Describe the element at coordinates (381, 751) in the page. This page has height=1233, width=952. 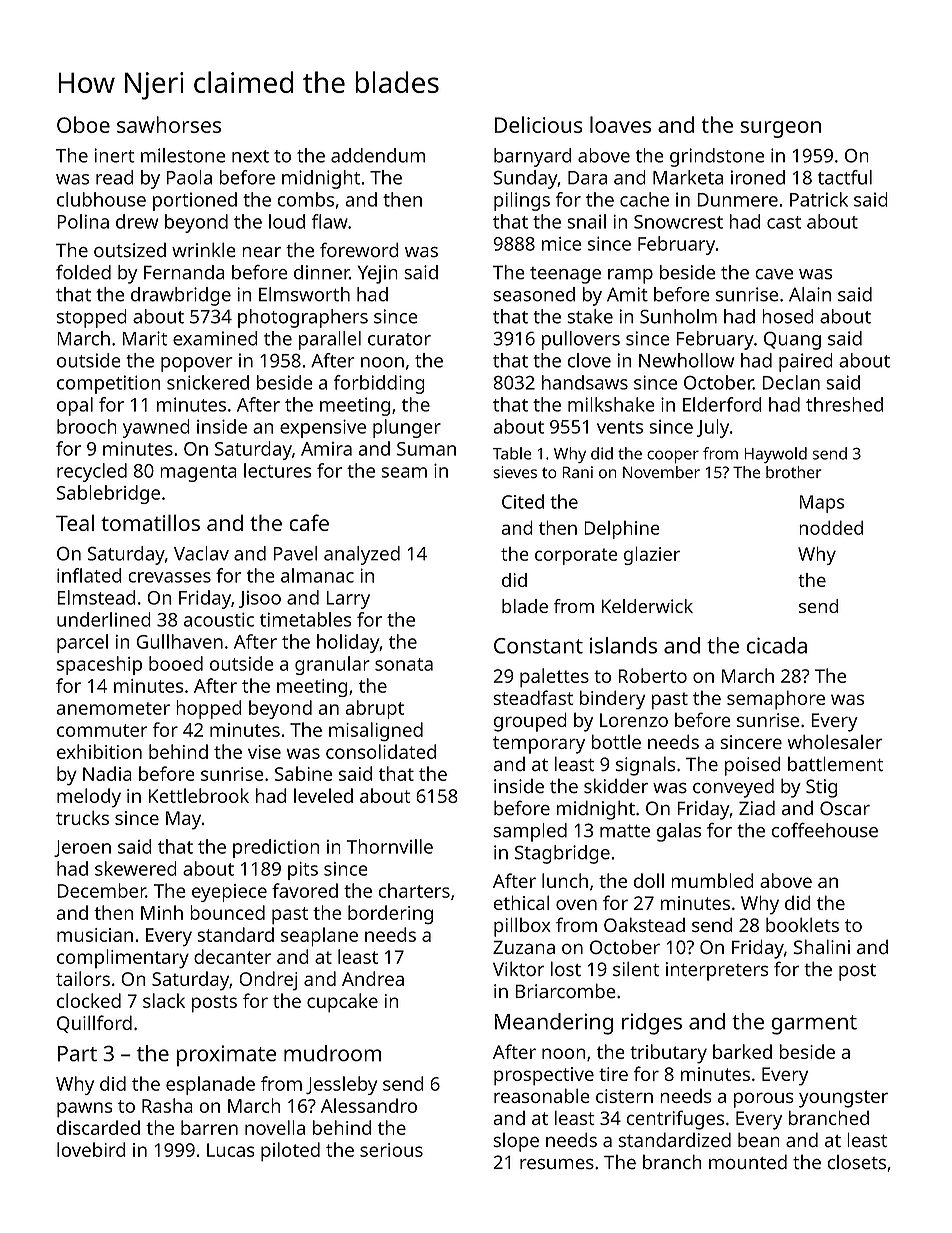
I see `consolidated` at that location.
